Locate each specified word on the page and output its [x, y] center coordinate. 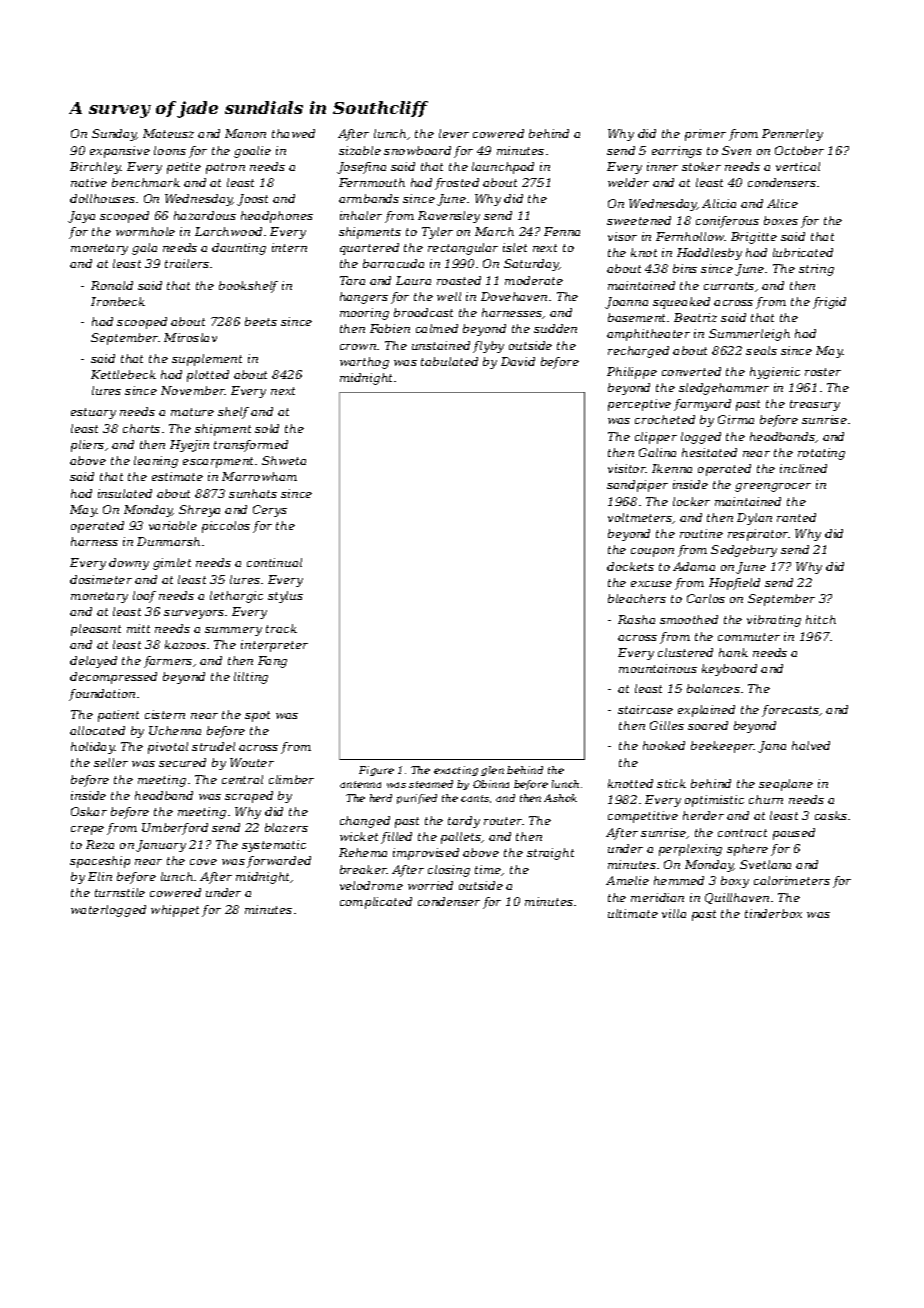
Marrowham [259, 476]
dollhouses [102, 198]
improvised [426, 854]
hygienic [775, 373]
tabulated [449, 361]
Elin [100, 876]
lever [454, 133]
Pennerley [792, 135]
